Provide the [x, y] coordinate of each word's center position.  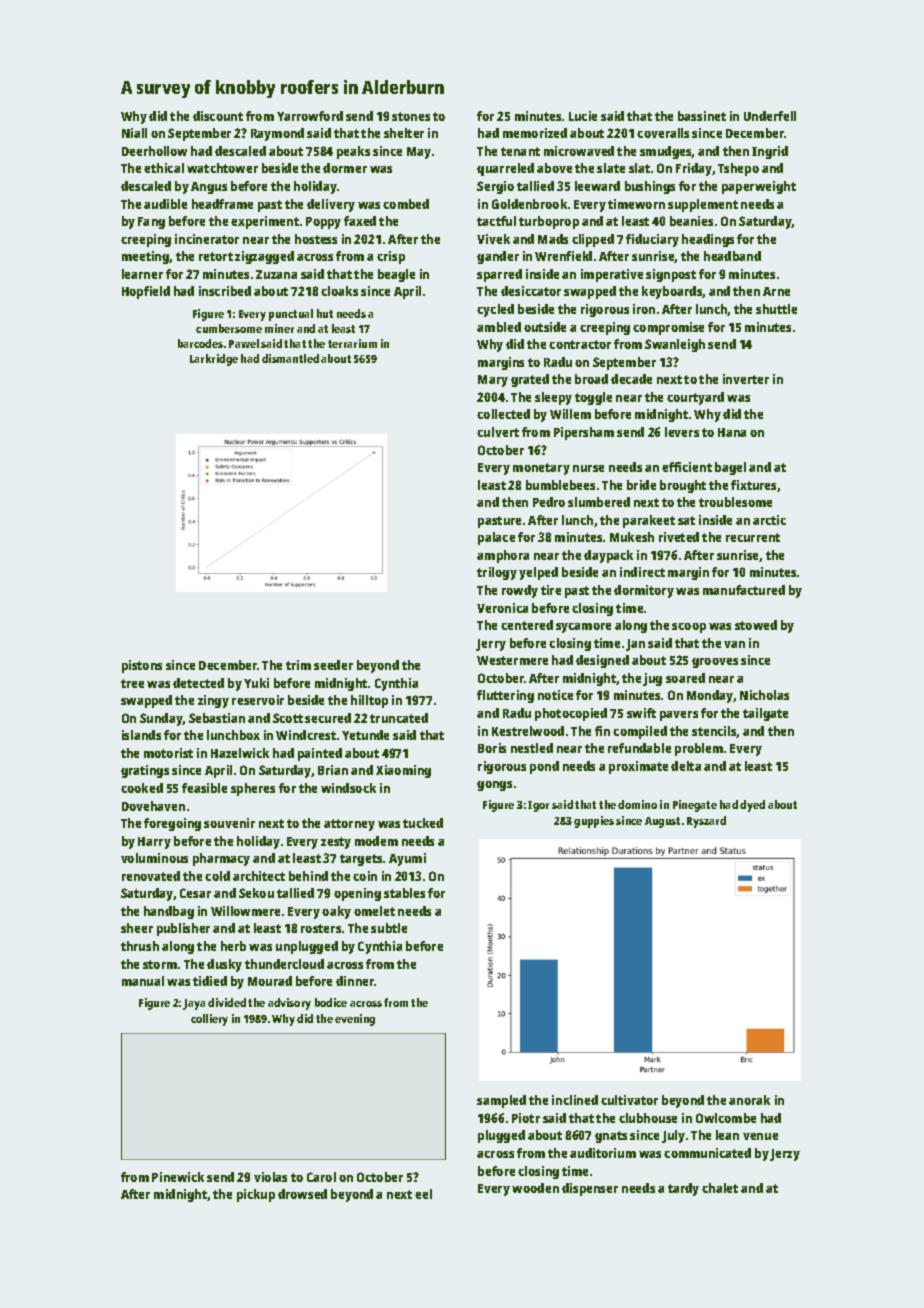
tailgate [765, 714]
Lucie [583, 116]
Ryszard [706, 822]
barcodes [200, 343]
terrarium [352, 343]
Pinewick [178, 1177]
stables [404, 893]
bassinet [702, 116]
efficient [687, 467]
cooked [142, 788]
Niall [134, 133]
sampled [501, 1101]
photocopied [571, 714]
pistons [142, 666]
